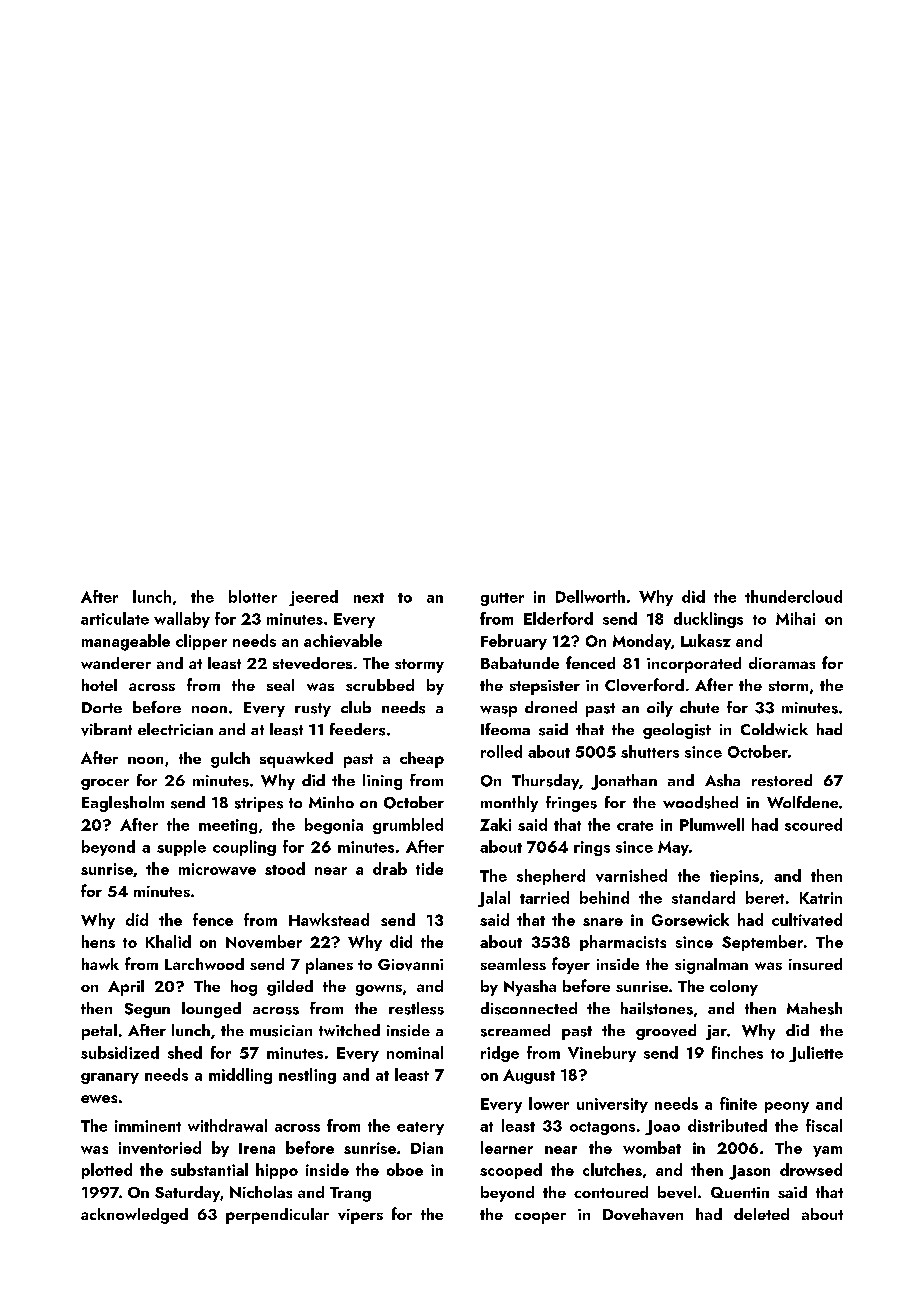 The width and height of the page is (924, 1308). What do you see at coordinates (313, 598) in the page?
I see `jeered` at bounding box center [313, 598].
